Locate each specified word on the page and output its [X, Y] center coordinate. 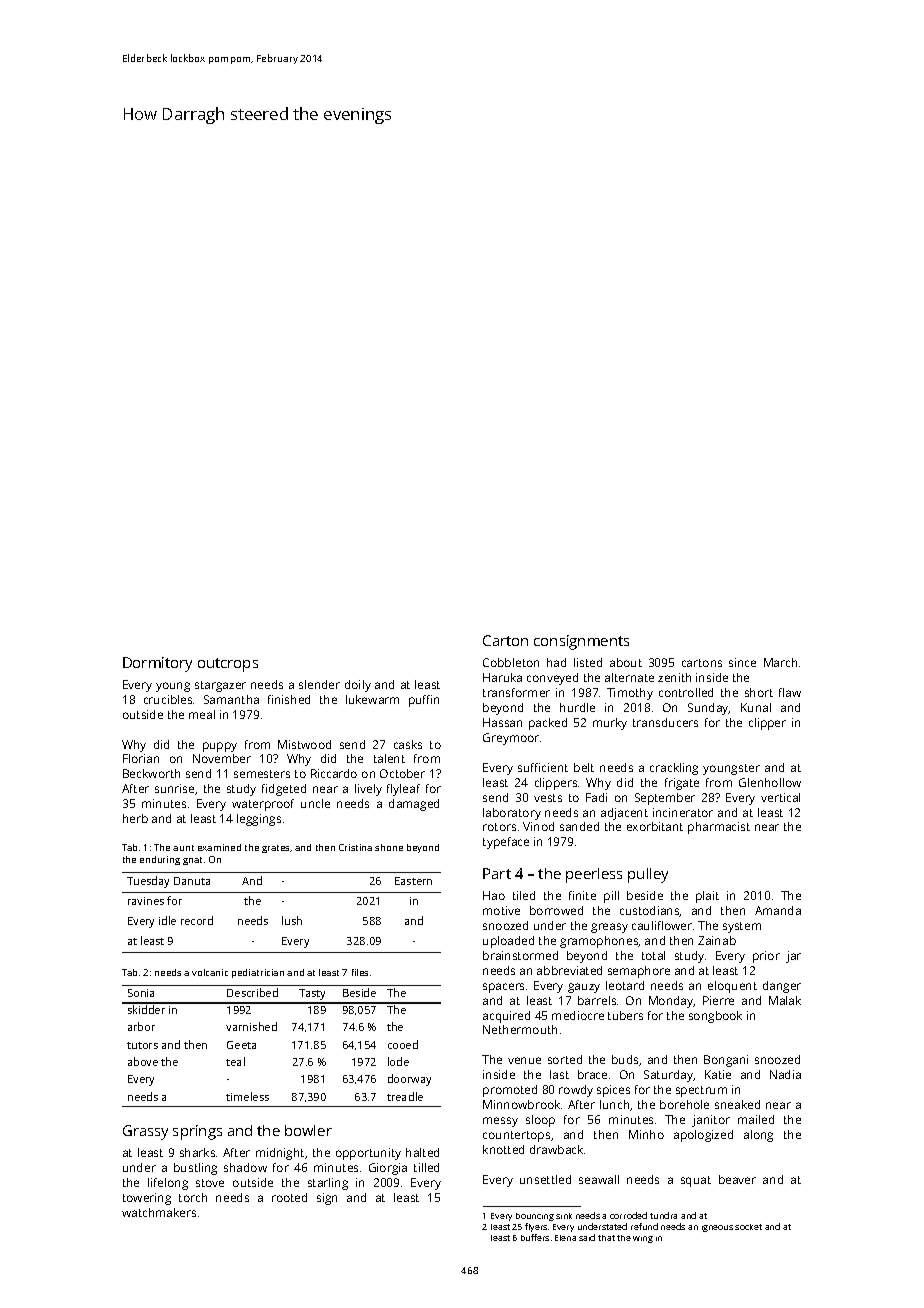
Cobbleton [511, 662]
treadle [405, 1096]
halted [422, 1152]
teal [235, 1061]
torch [193, 1197]
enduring [160, 860]
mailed [756, 1119]
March [780, 662]
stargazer [220, 686]
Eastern [413, 881]
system [742, 927]
